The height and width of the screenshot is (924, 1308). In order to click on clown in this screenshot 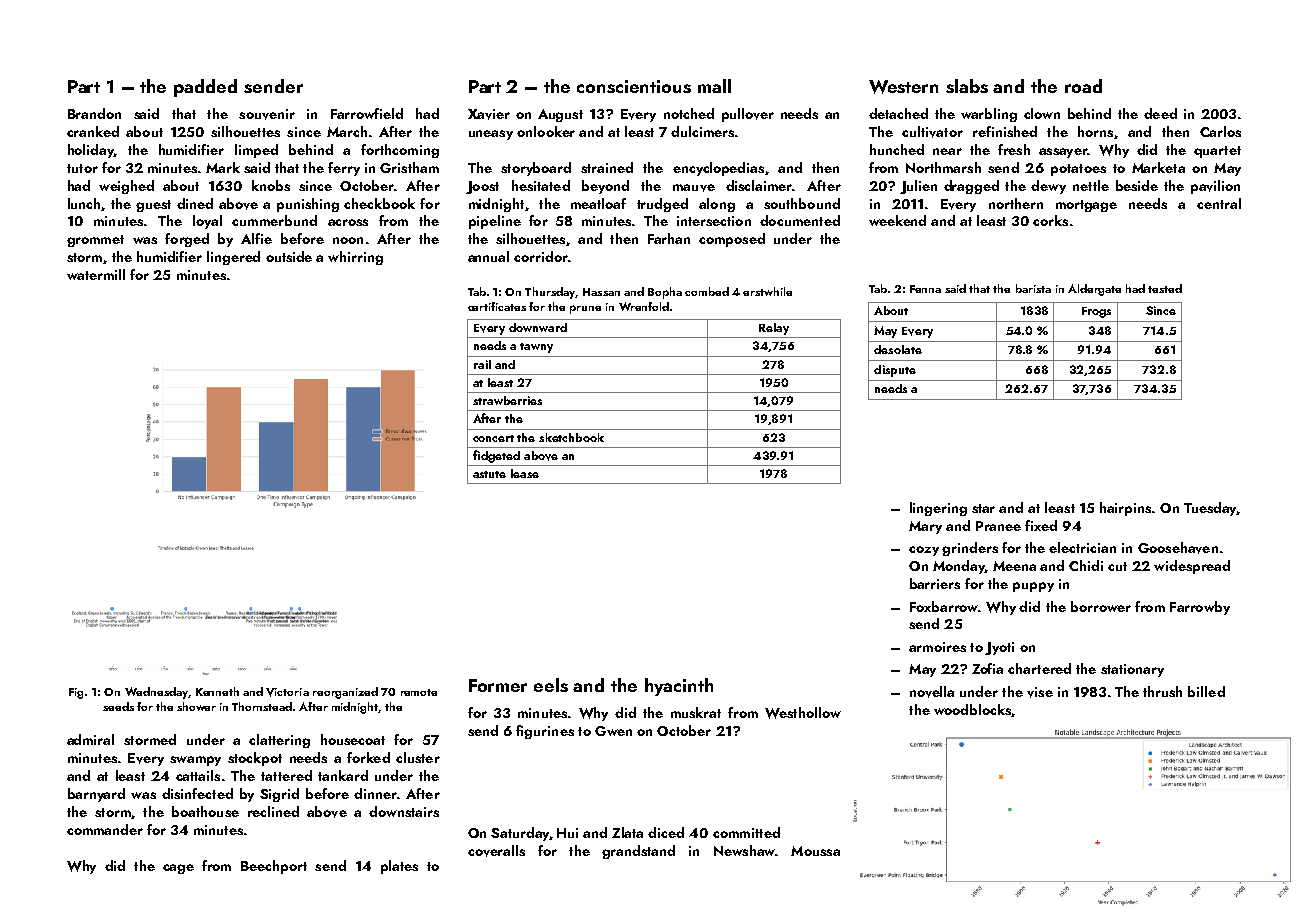, I will do `click(1042, 113)`.
